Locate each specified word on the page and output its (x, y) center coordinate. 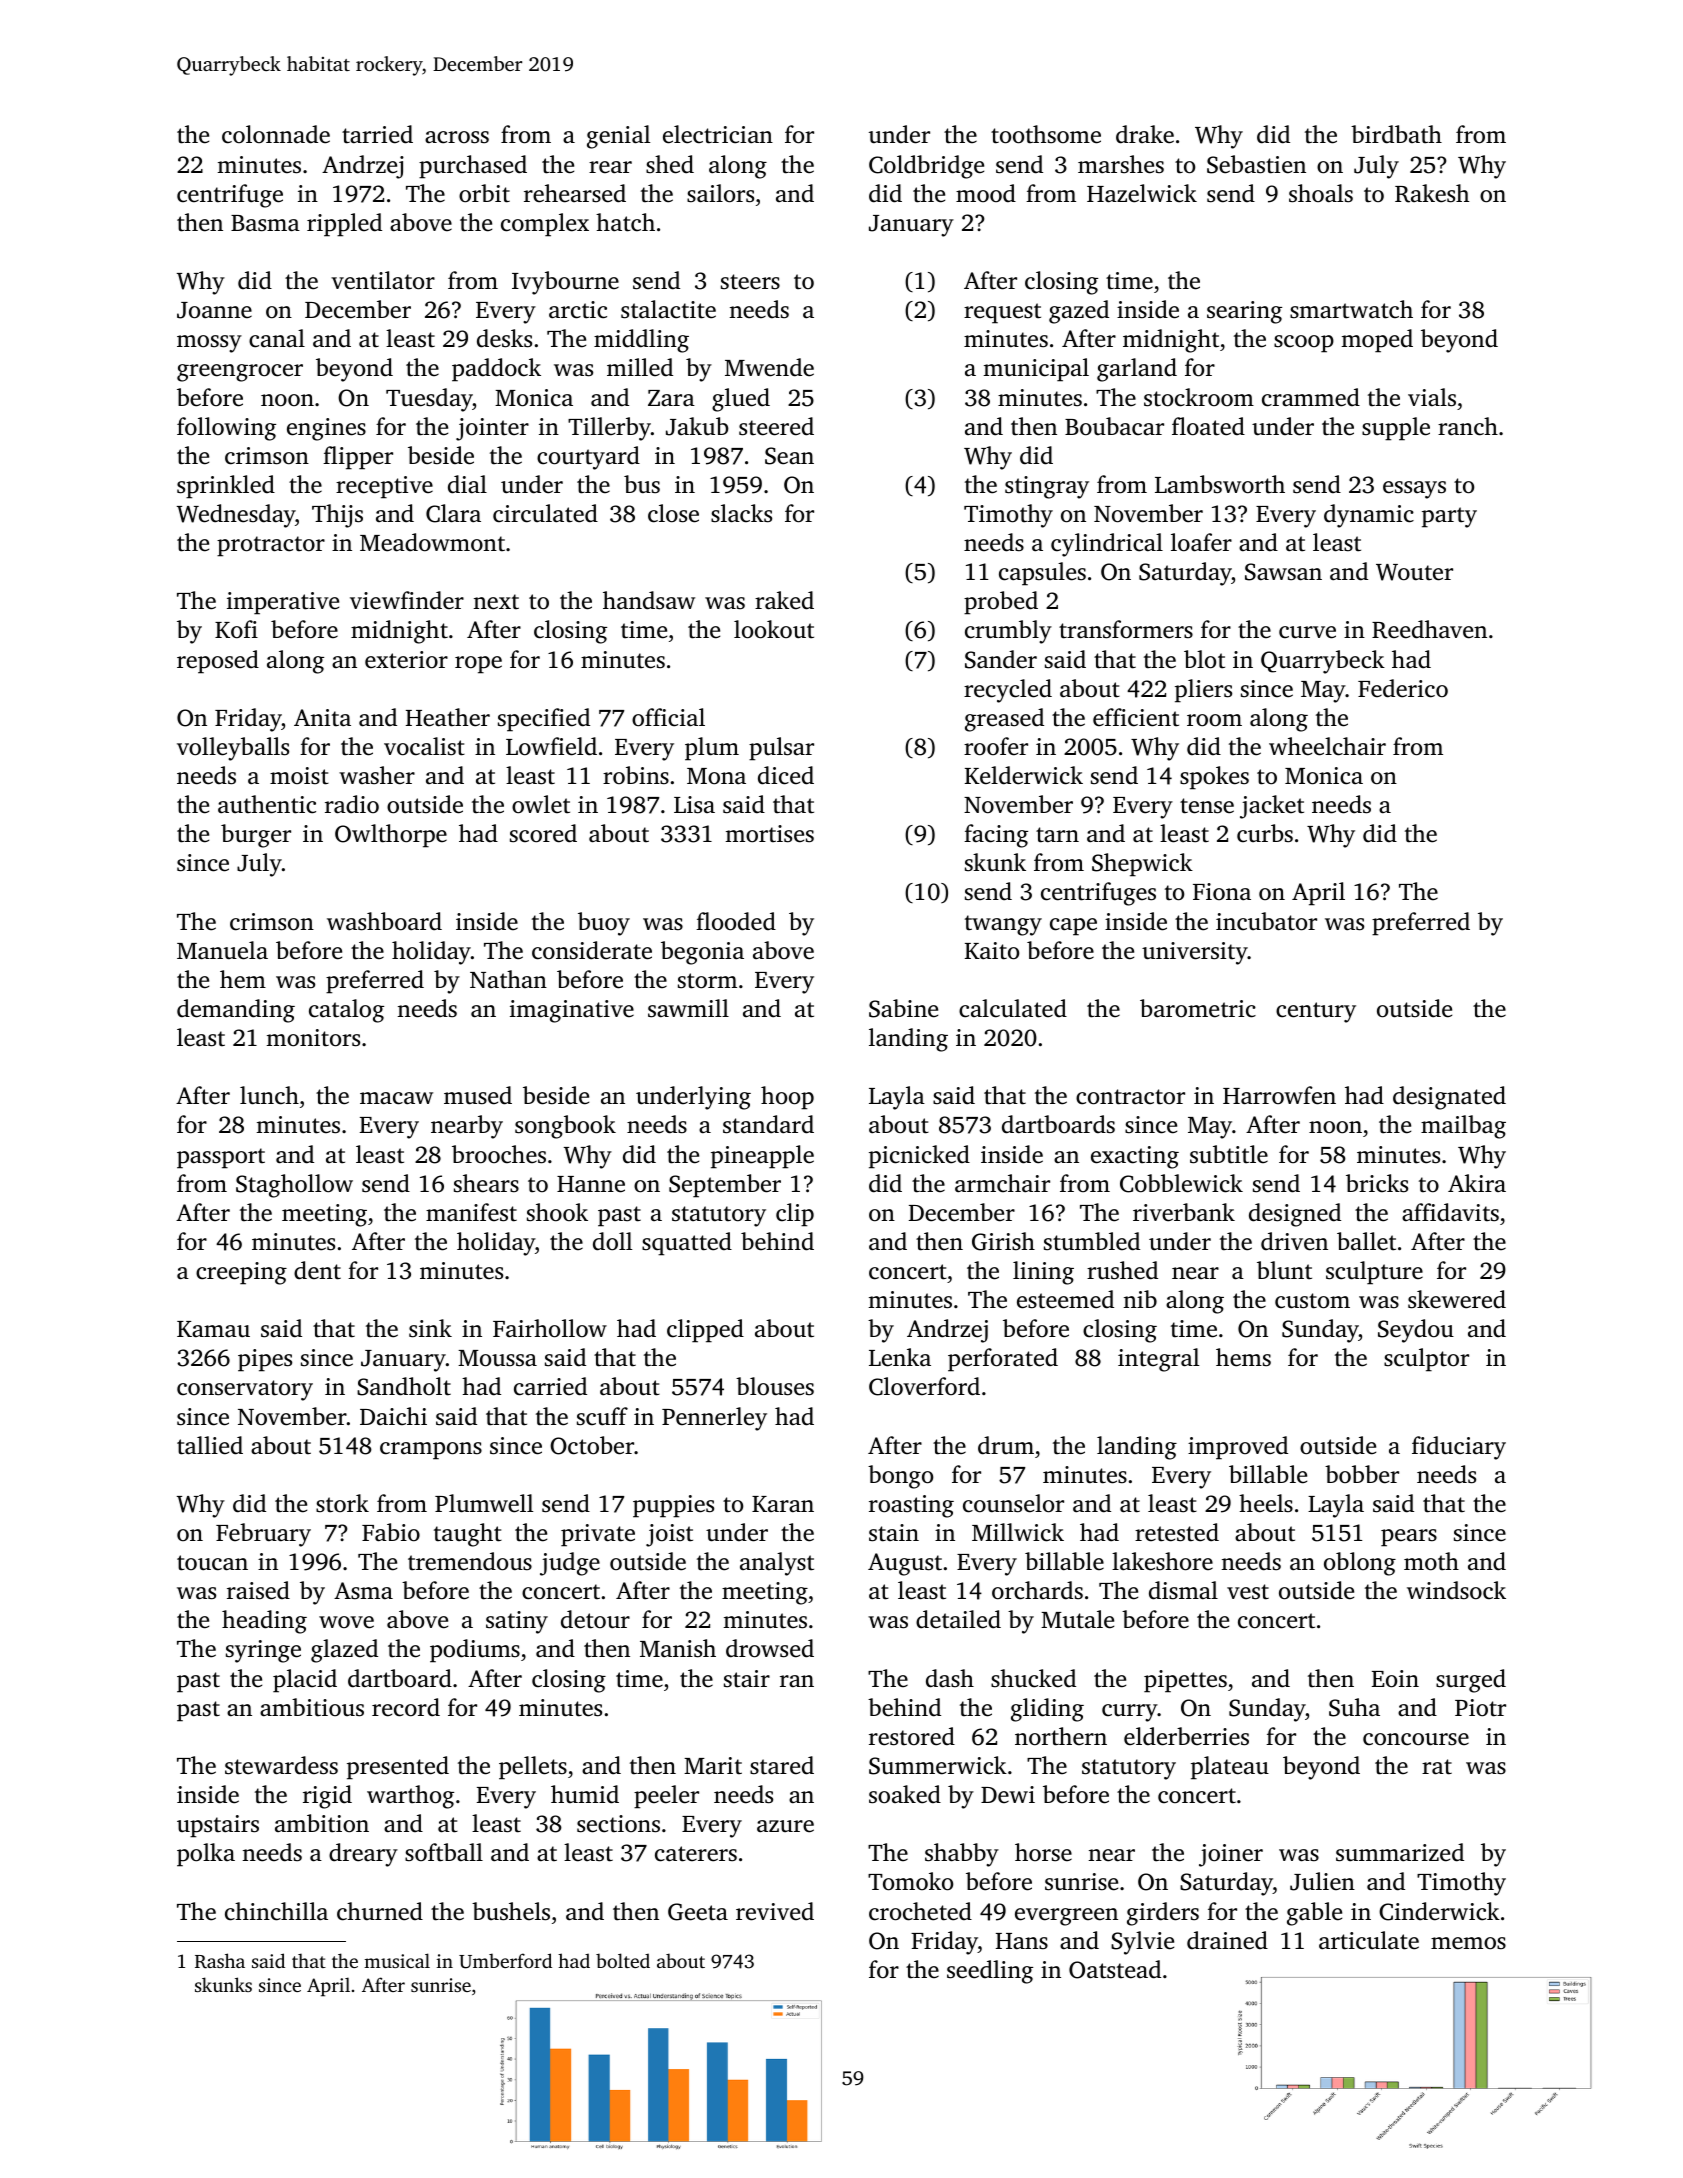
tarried (377, 134)
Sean (789, 456)
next (496, 602)
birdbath (1396, 134)
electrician (718, 134)
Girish (1003, 1241)
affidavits (1450, 1212)
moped (1377, 341)
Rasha (220, 1961)
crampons (431, 1451)
